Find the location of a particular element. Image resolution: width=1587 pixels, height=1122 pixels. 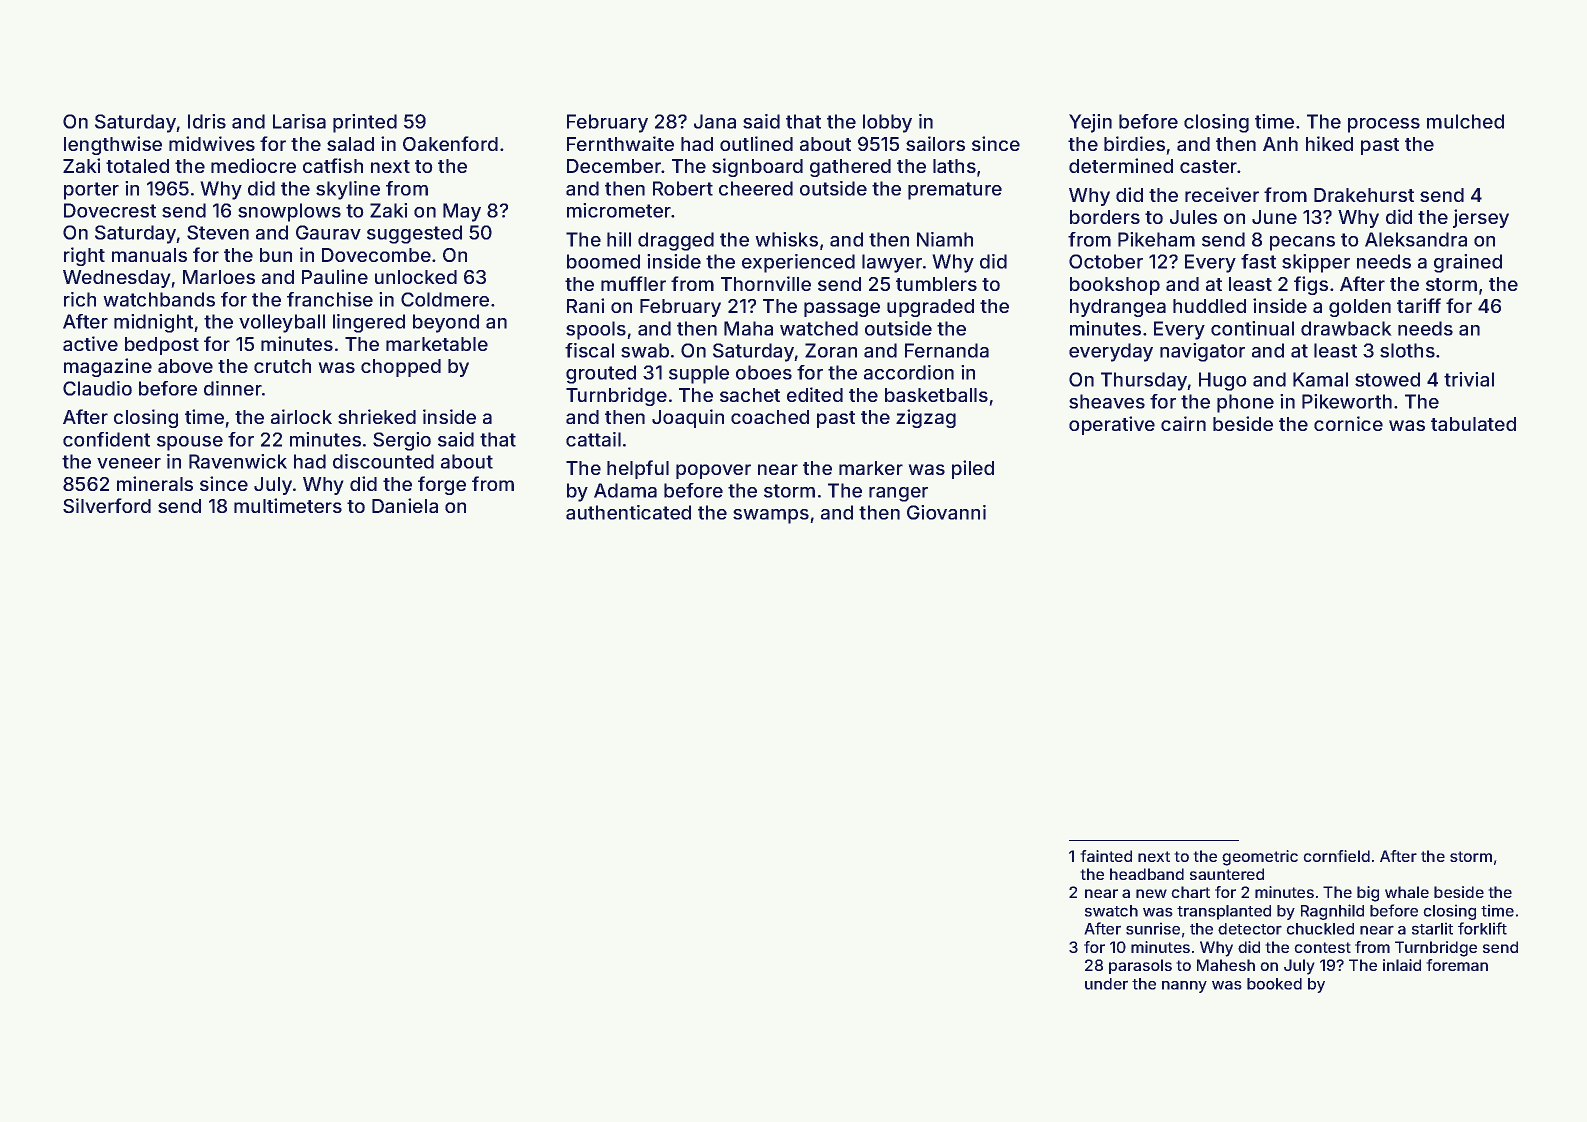

grouted is located at coordinates (601, 374).
